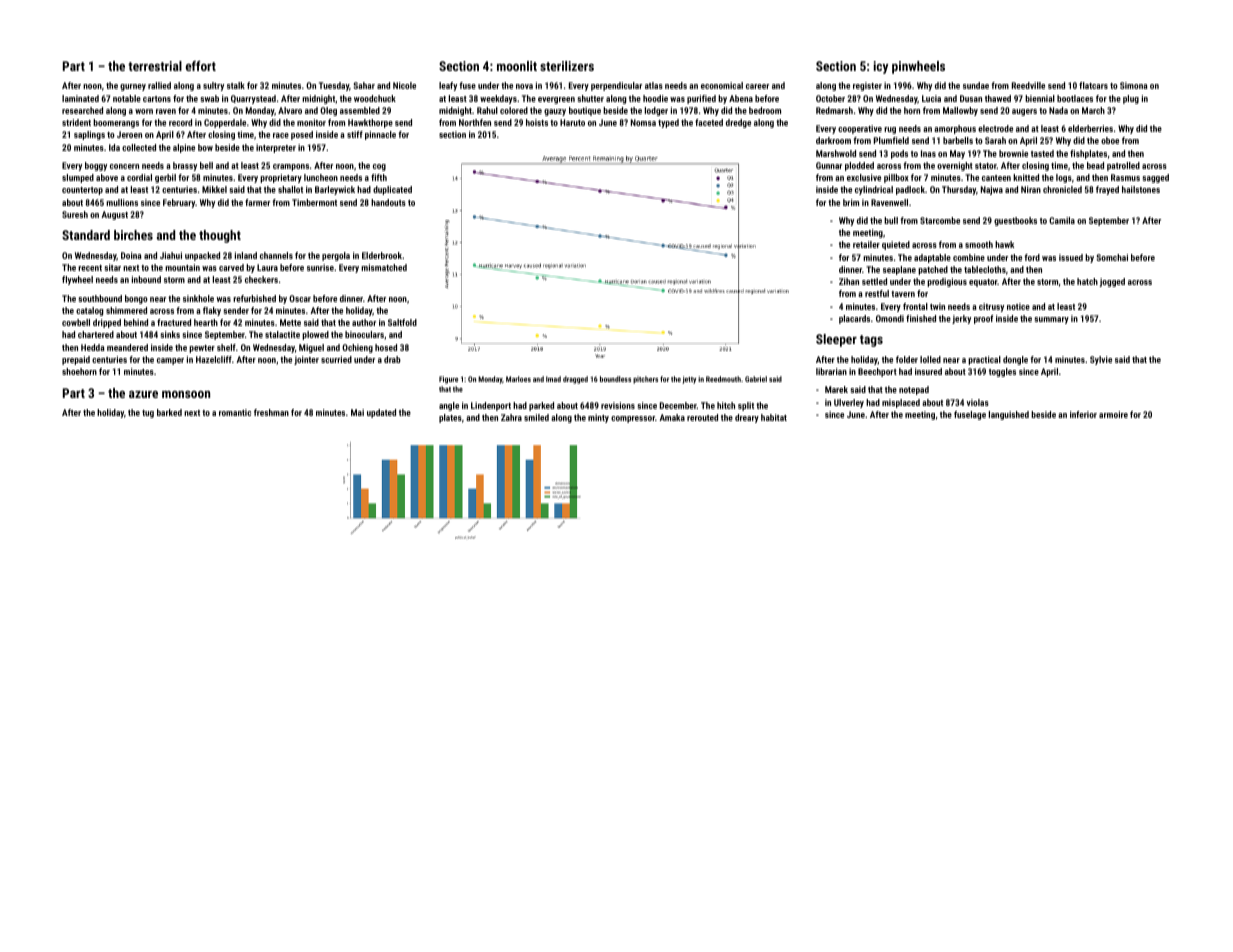 The image size is (1233, 952). I want to click on pinwheels, so click(918, 67).
